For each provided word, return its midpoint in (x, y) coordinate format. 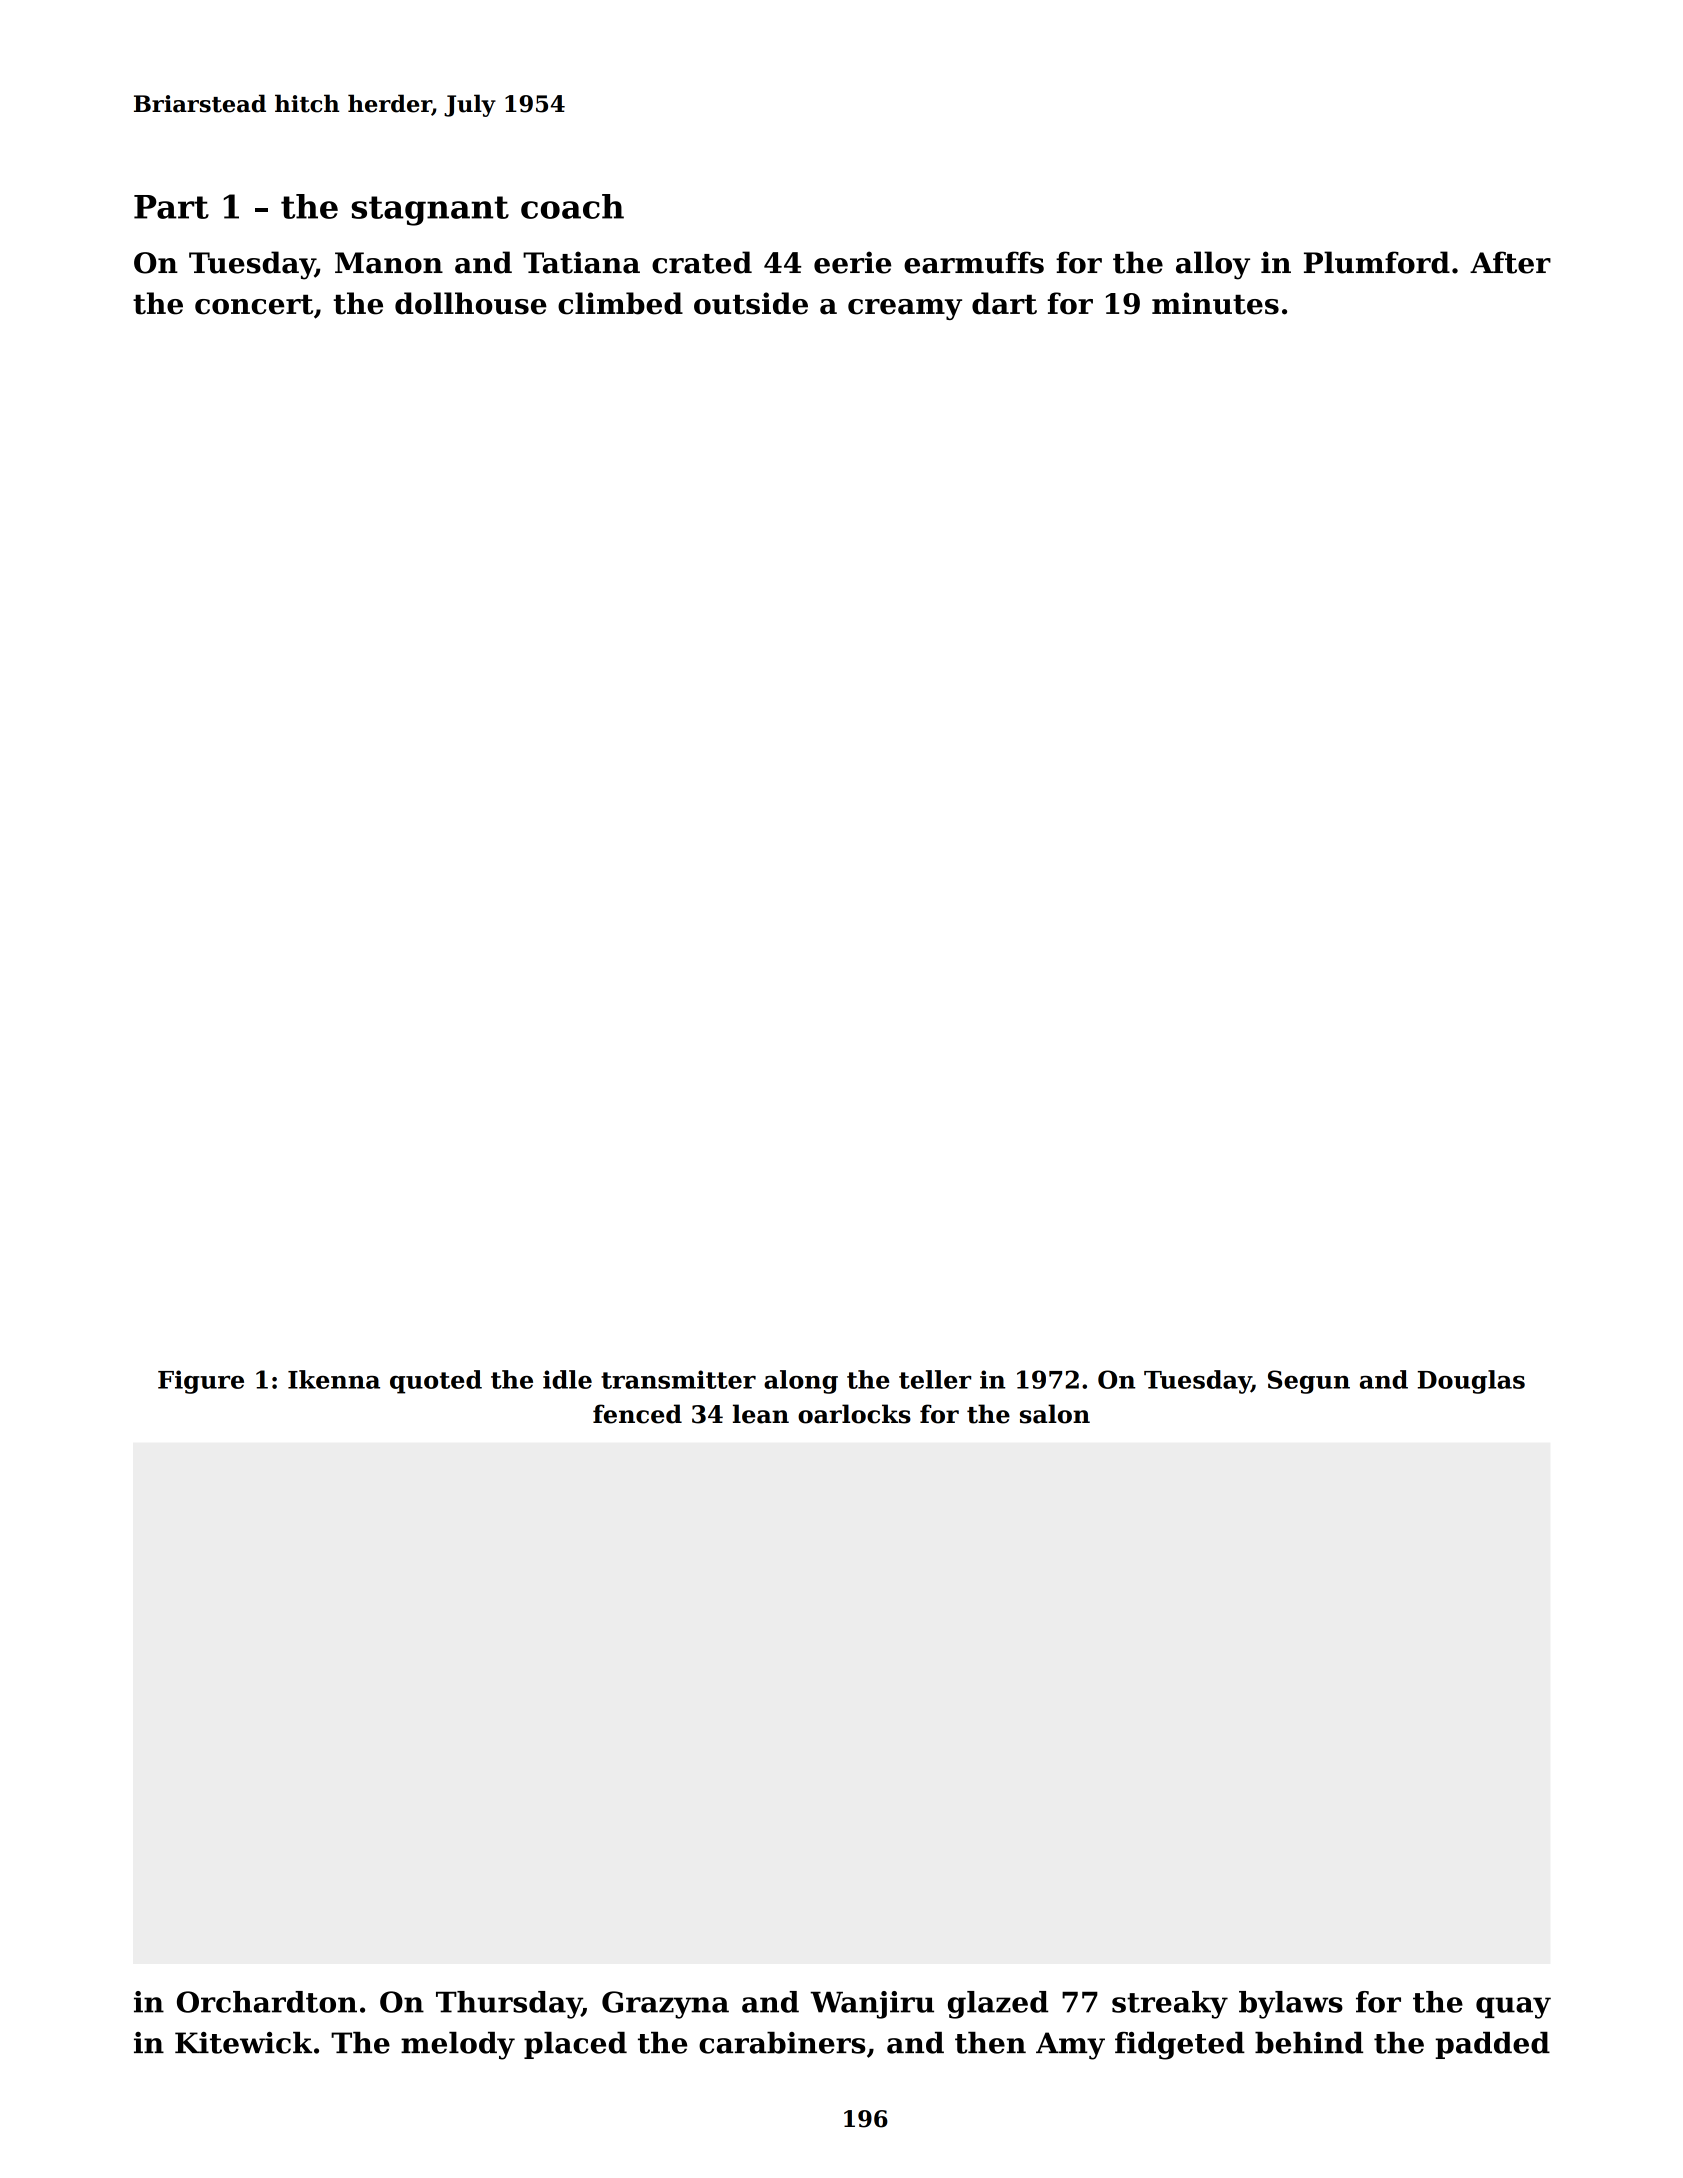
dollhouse (471, 303)
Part (171, 207)
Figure (201, 1382)
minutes (1215, 303)
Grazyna (665, 2005)
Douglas (1471, 1382)
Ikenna (334, 1379)
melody (458, 2046)
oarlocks (854, 1414)
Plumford (1377, 262)
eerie (852, 262)
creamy (905, 309)
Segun (1309, 1382)
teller (935, 1379)
